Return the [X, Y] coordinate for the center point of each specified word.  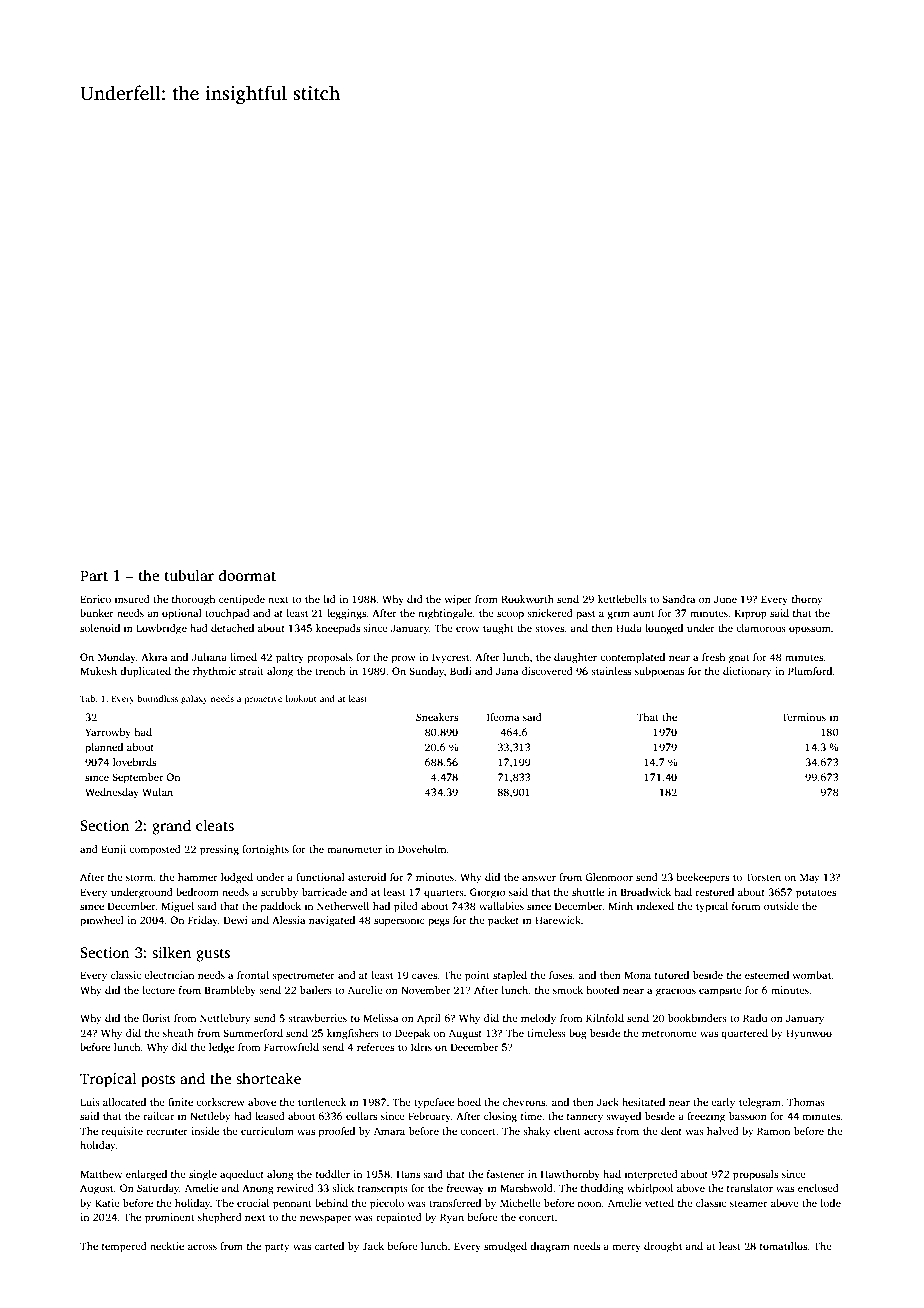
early [723, 1103]
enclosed [818, 1188]
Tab [88, 698]
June [725, 599]
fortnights [265, 850]
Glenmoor [609, 877]
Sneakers [437, 717]
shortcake [268, 1078]
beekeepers [702, 878]
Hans [408, 1174]
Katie [107, 1203]
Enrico [95, 599]
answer [539, 878]
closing [500, 1117]
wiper [458, 600]
